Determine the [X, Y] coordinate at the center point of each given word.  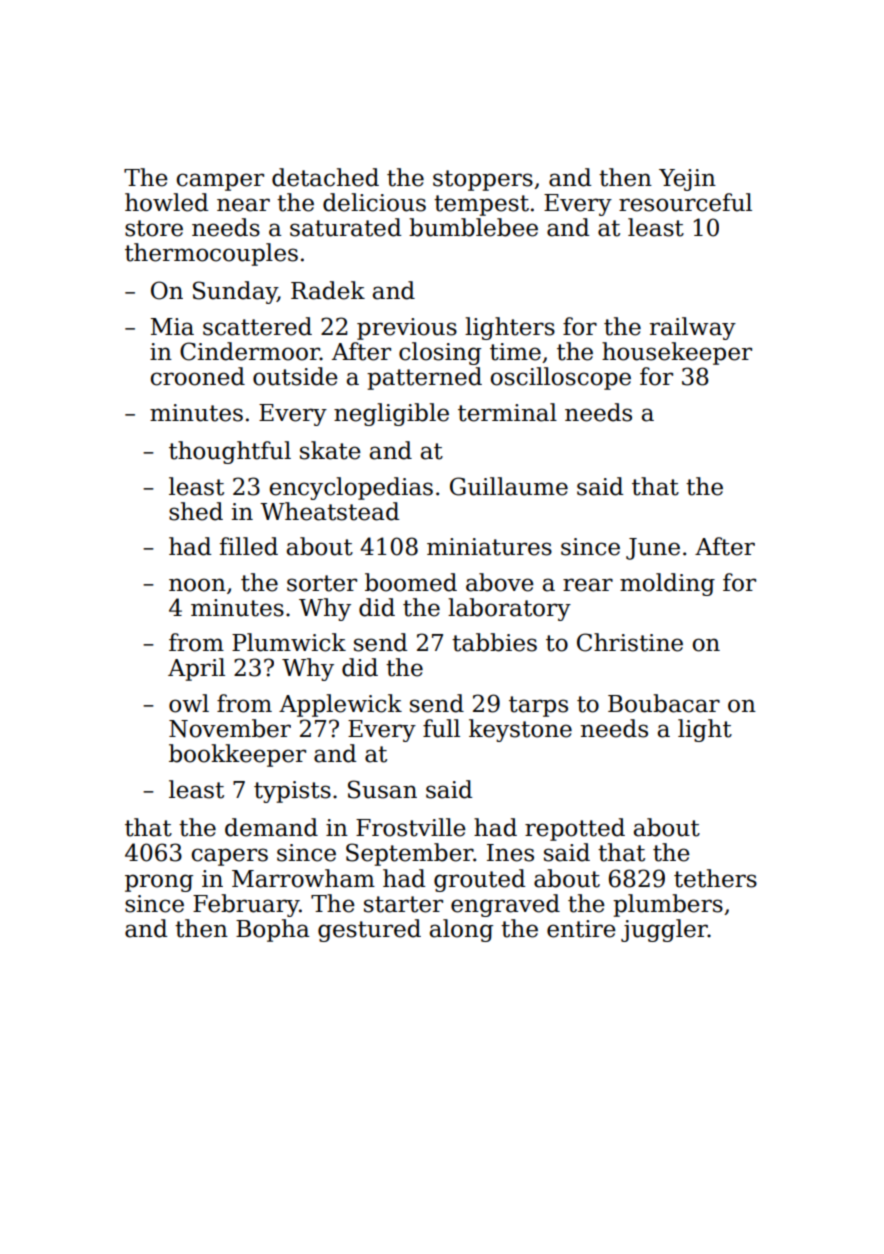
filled [249, 546]
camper [220, 182]
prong [159, 883]
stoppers [483, 180]
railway [693, 328]
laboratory [509, 609]
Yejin [687, 180]
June [653, 549]
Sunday [235, 292]
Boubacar [664, 703]
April [196, 669]
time [515, 352]
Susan [382, 789]
